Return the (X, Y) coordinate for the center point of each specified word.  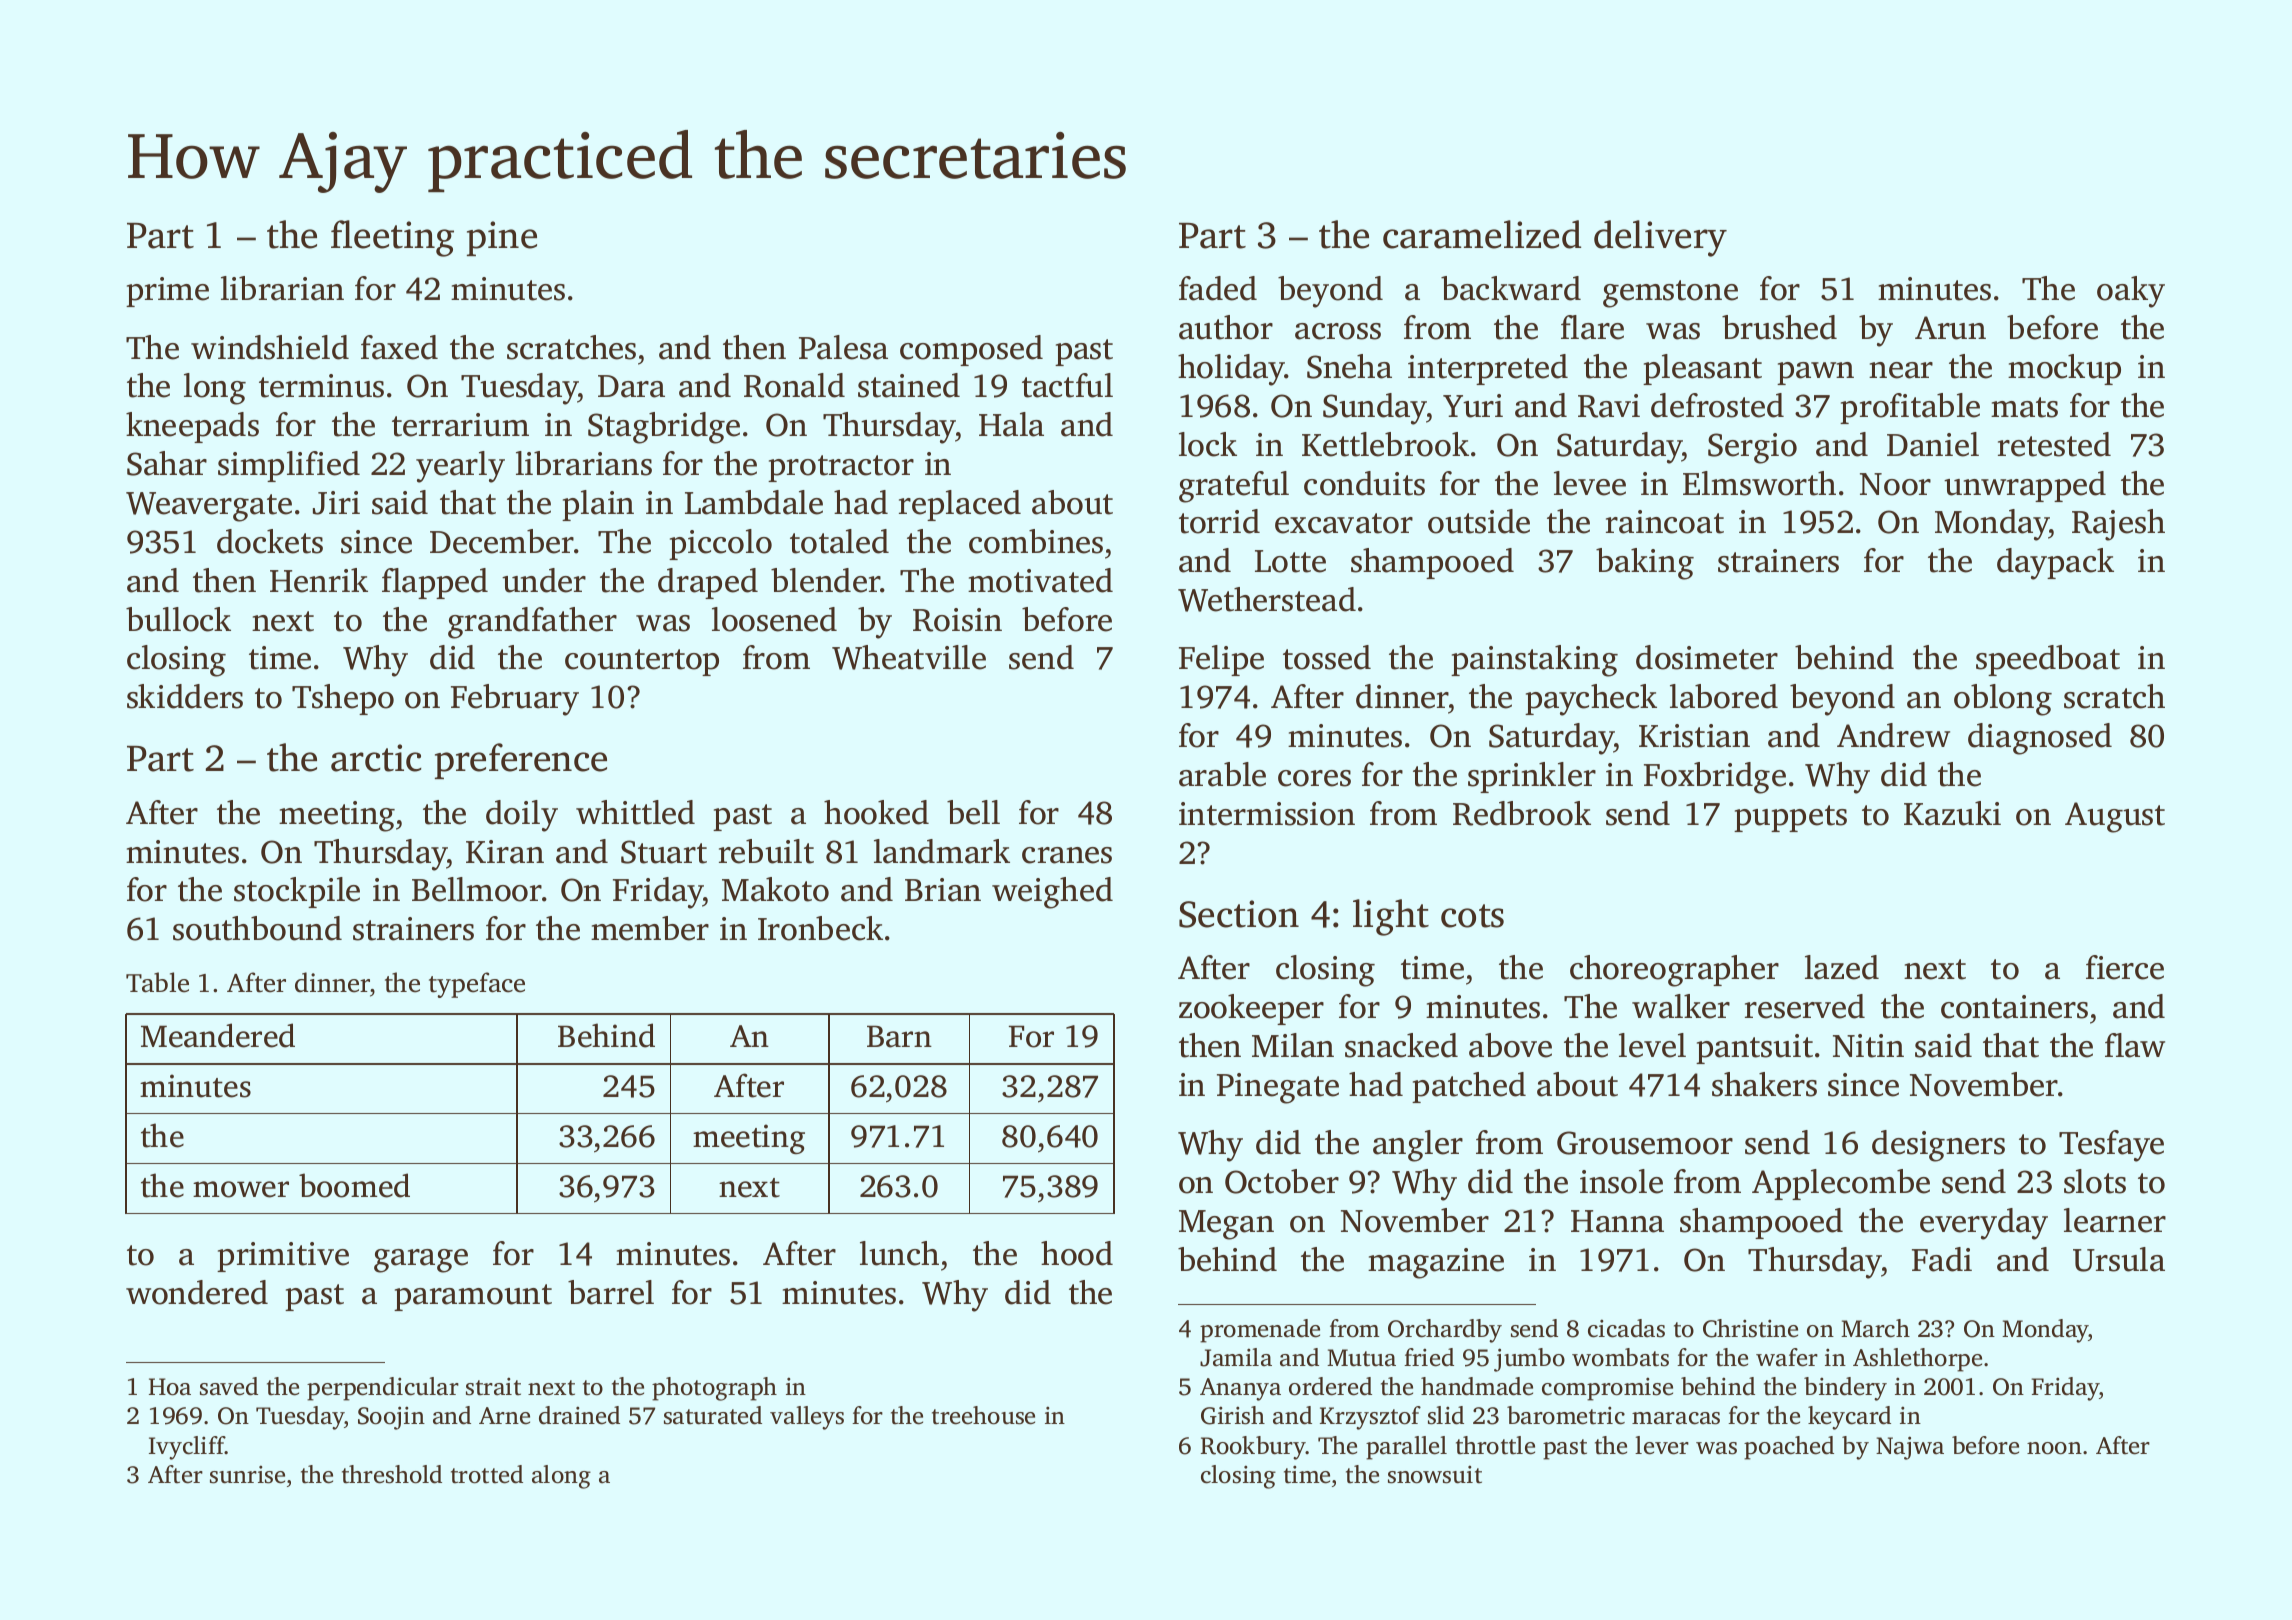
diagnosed (2040, 739)
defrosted (1717, 405)
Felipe (1221, 660)
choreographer (1674, 971)
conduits (1364, 483)
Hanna (1617, 1221)
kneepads (192, 427)
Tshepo (343, 699)
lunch (899, 1253)
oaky (2131, 292)
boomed (354, 1185)
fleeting (392, 238)
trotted (487, 1474)
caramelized (1482, 234)
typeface (477, 985)
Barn (899, 1036)
